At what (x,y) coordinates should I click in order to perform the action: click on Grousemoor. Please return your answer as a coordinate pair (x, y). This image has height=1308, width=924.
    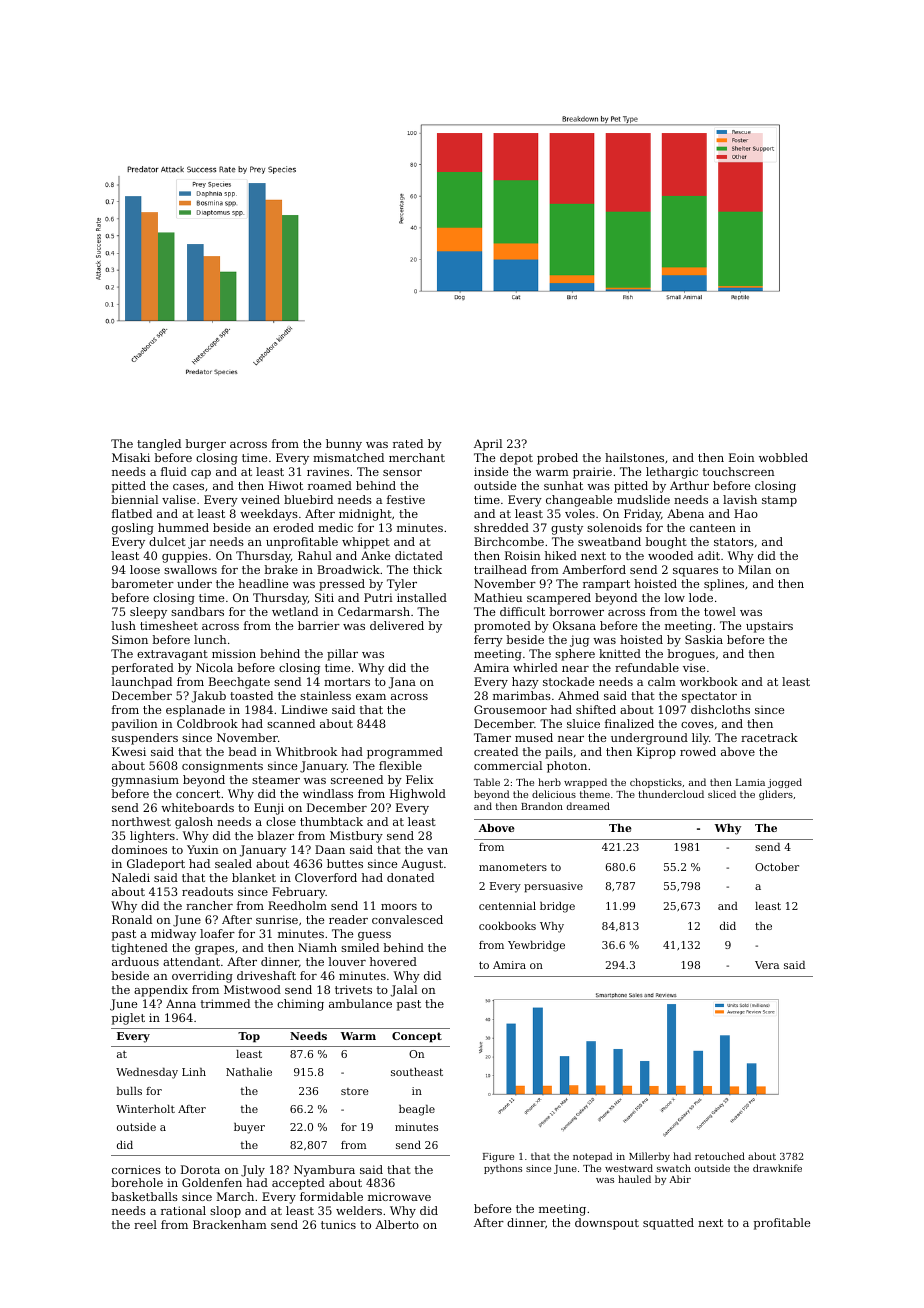
    Looking at the image, I should click on (510, 709).
